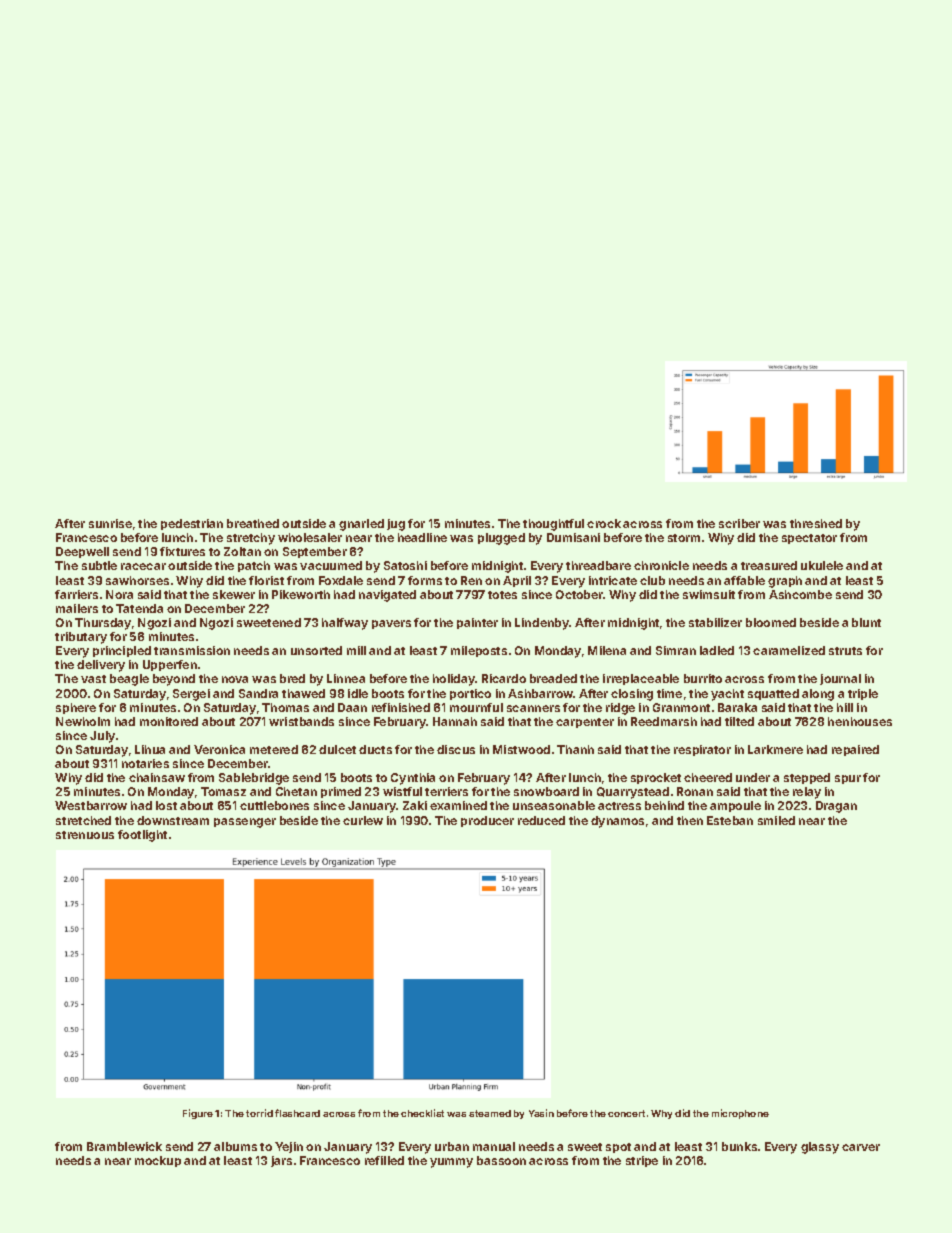  Describe the element at coordinates (169, 721) in the image. I see `monitored` at that location.
